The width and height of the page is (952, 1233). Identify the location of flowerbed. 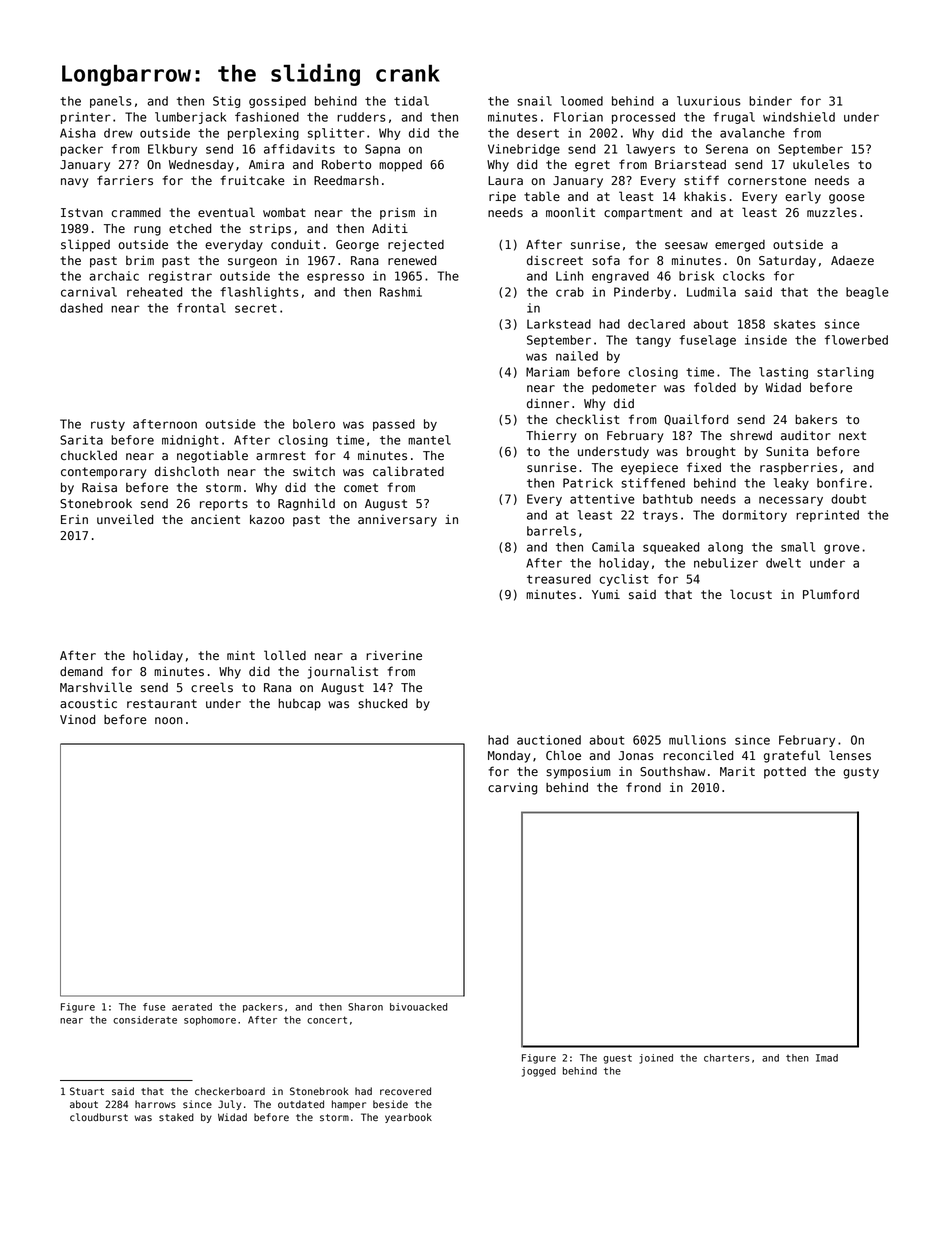
(856, 340).
